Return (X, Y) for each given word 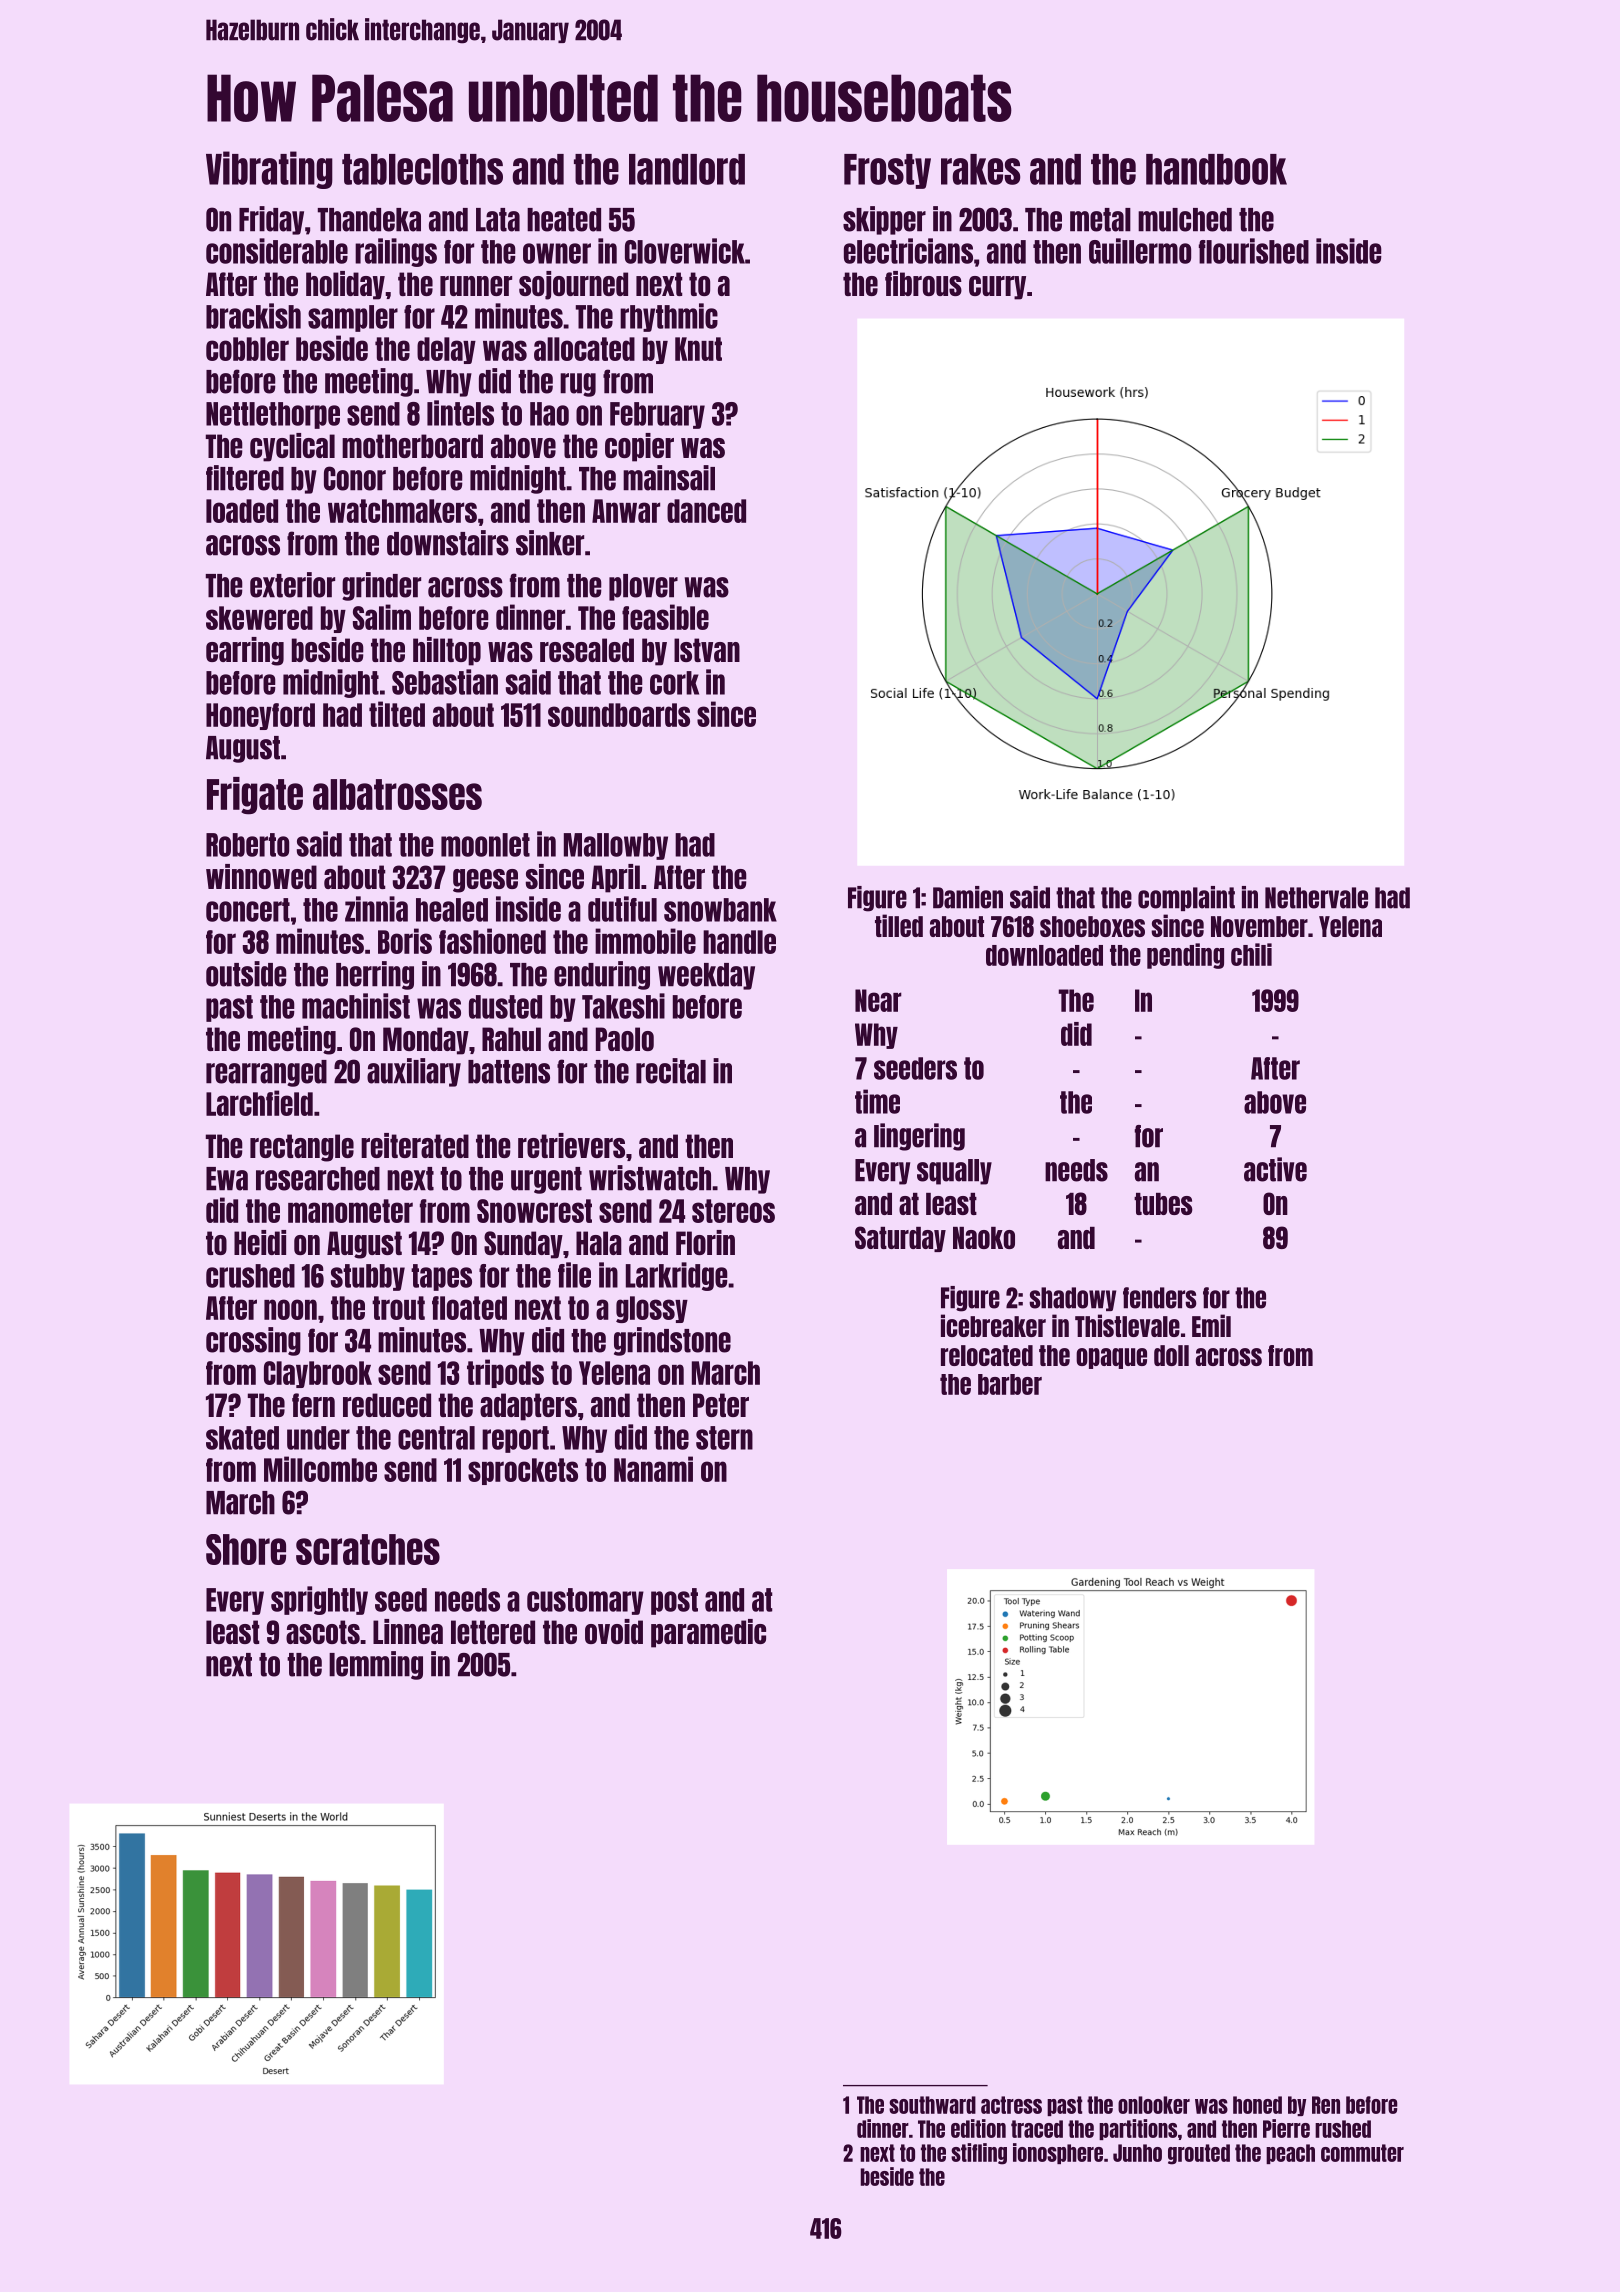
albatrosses (397, 794)
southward (932, 2105)
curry (997, 288)
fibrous (923, 283)
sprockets (523, 1471)
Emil (1211, 1325)
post (674, 1601)
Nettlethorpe (273, 415)
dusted (505, 1007)
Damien (968, 897)
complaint (1186, 898)
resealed (587, 650)
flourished (1254, 251)
